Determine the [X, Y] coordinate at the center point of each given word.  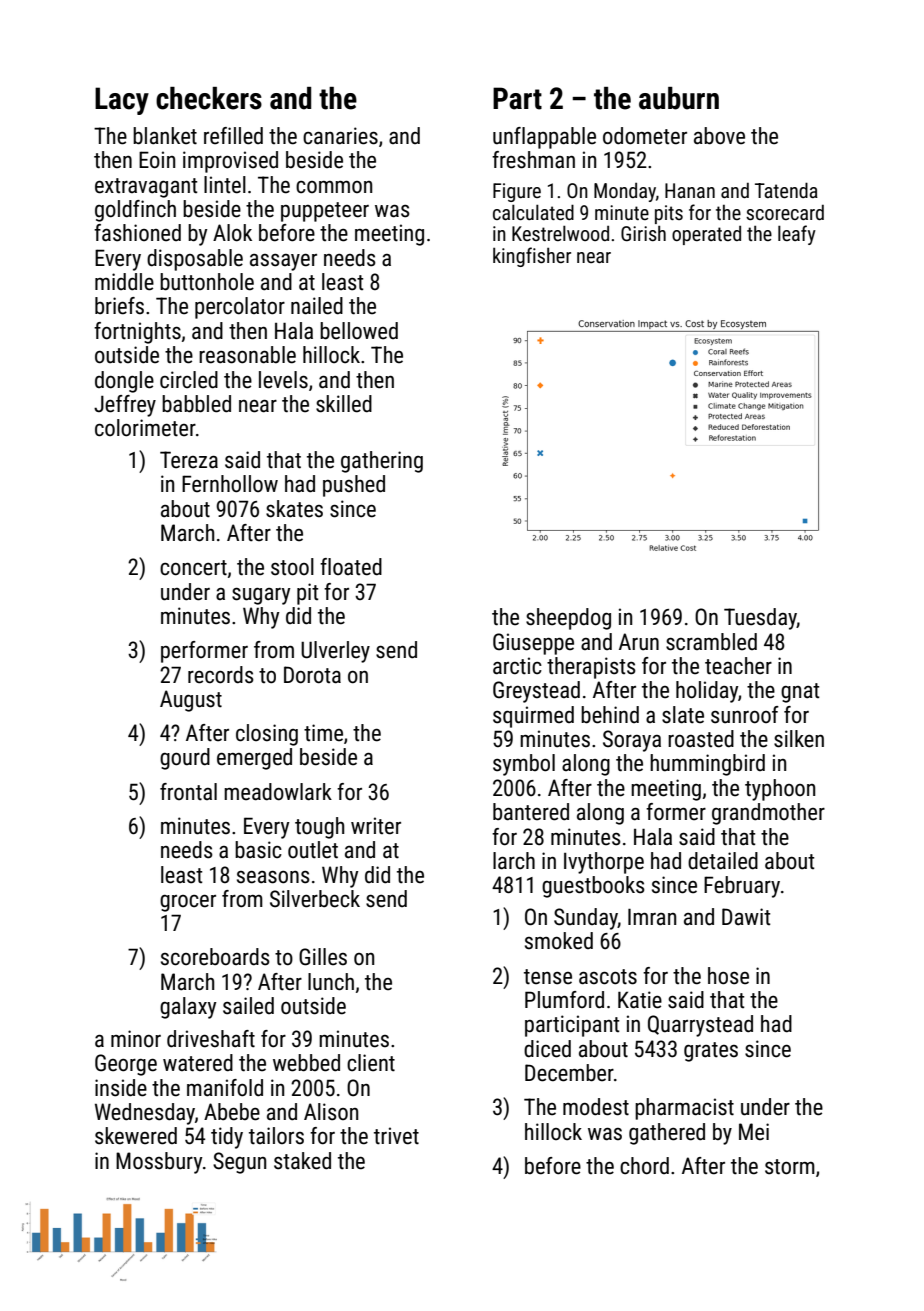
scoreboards [215, 957]
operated [706, 235]
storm [790, 1167]
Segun [239, 1163]
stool [292, 567]
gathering [382, 462]
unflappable [544, 138]
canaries [340, 136]
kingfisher [532, 257]
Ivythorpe [604, 863]
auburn [679, 98]
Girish [643, 233]
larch [514, 861]
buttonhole [207, 282]
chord [644, 1166]
